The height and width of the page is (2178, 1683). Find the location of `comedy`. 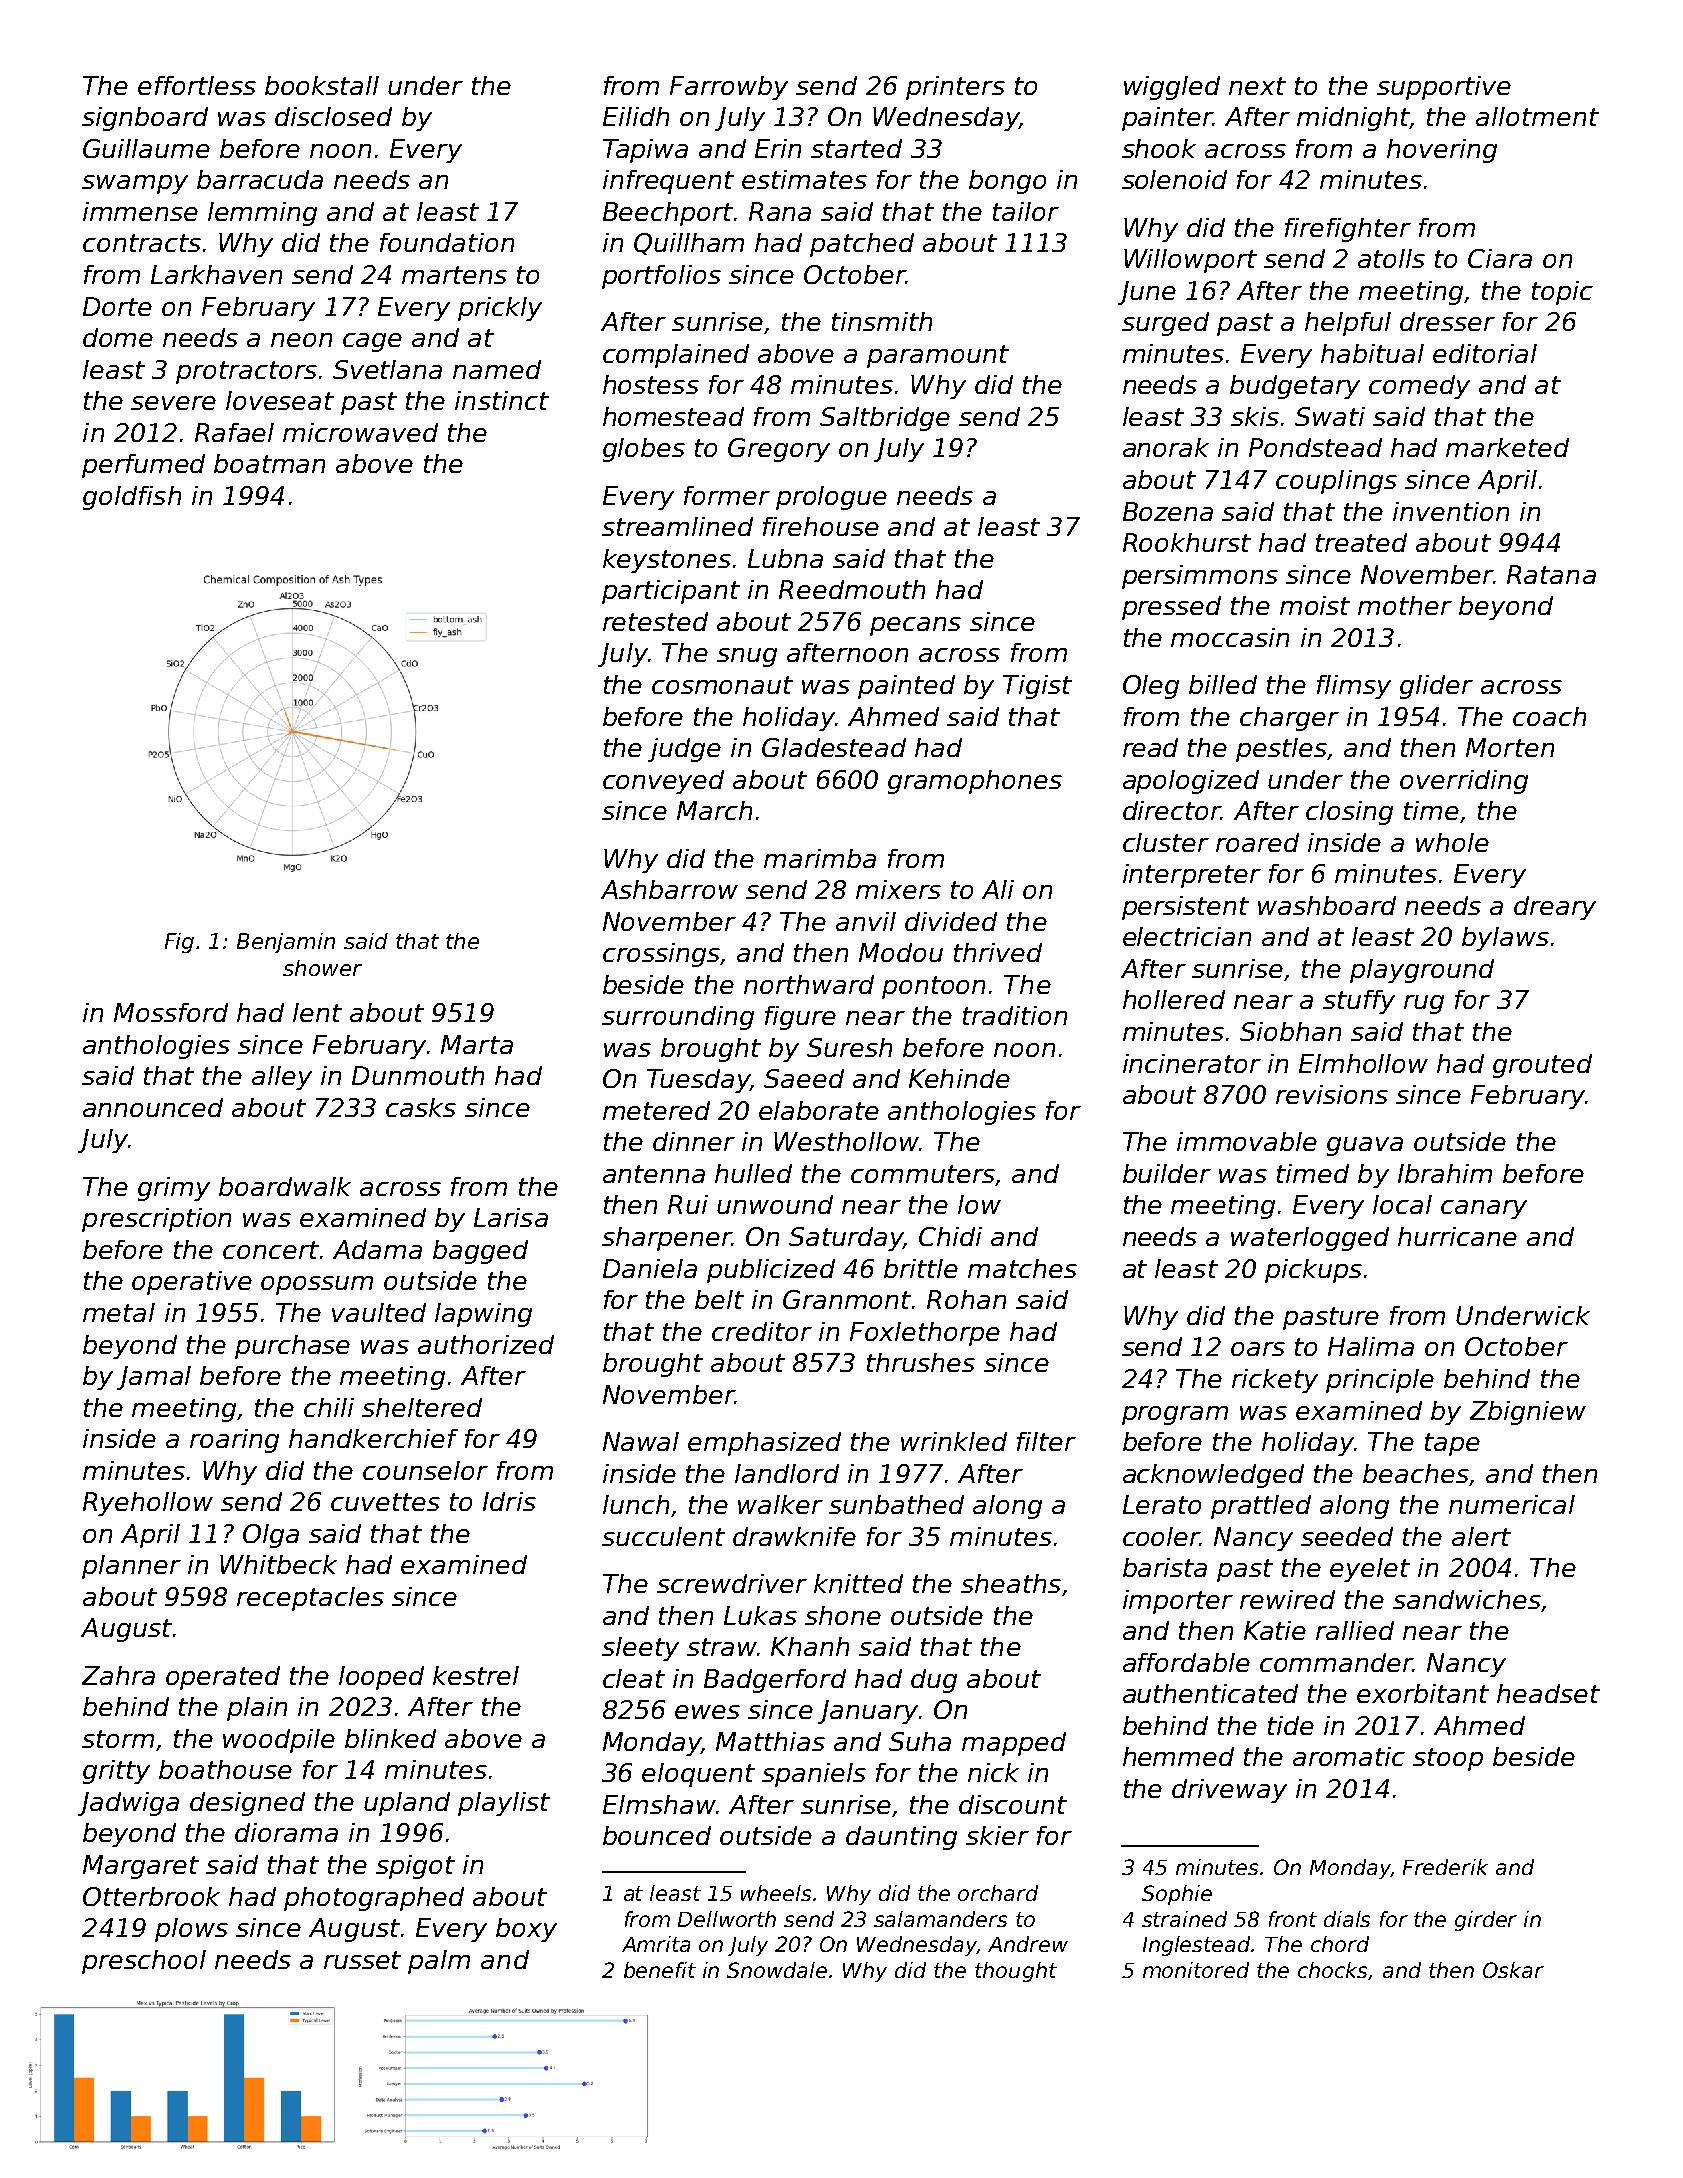

comedy is located at coordinates (1419, 387).
